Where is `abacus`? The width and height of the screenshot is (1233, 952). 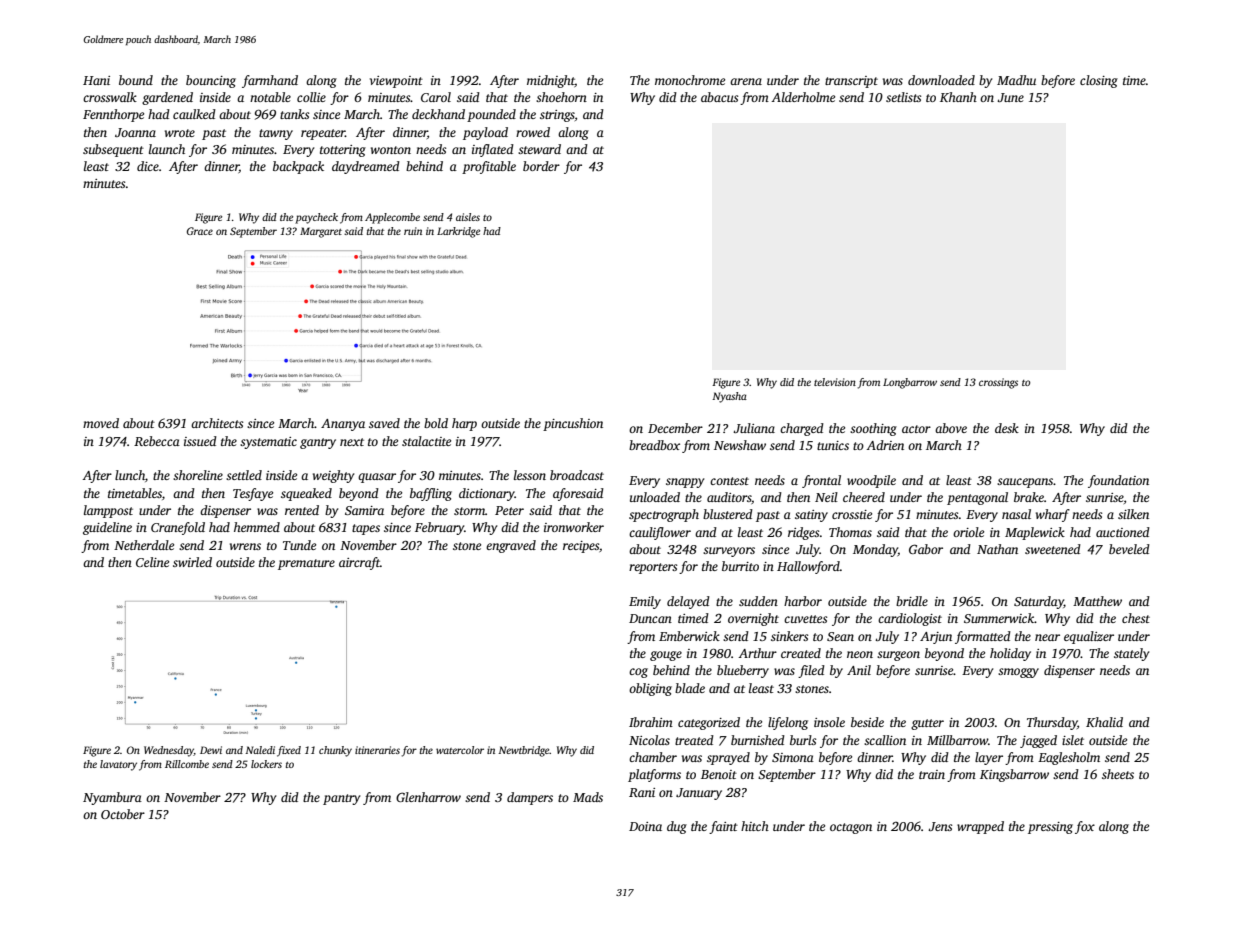
abacus is located at coordinates (719, 97).
